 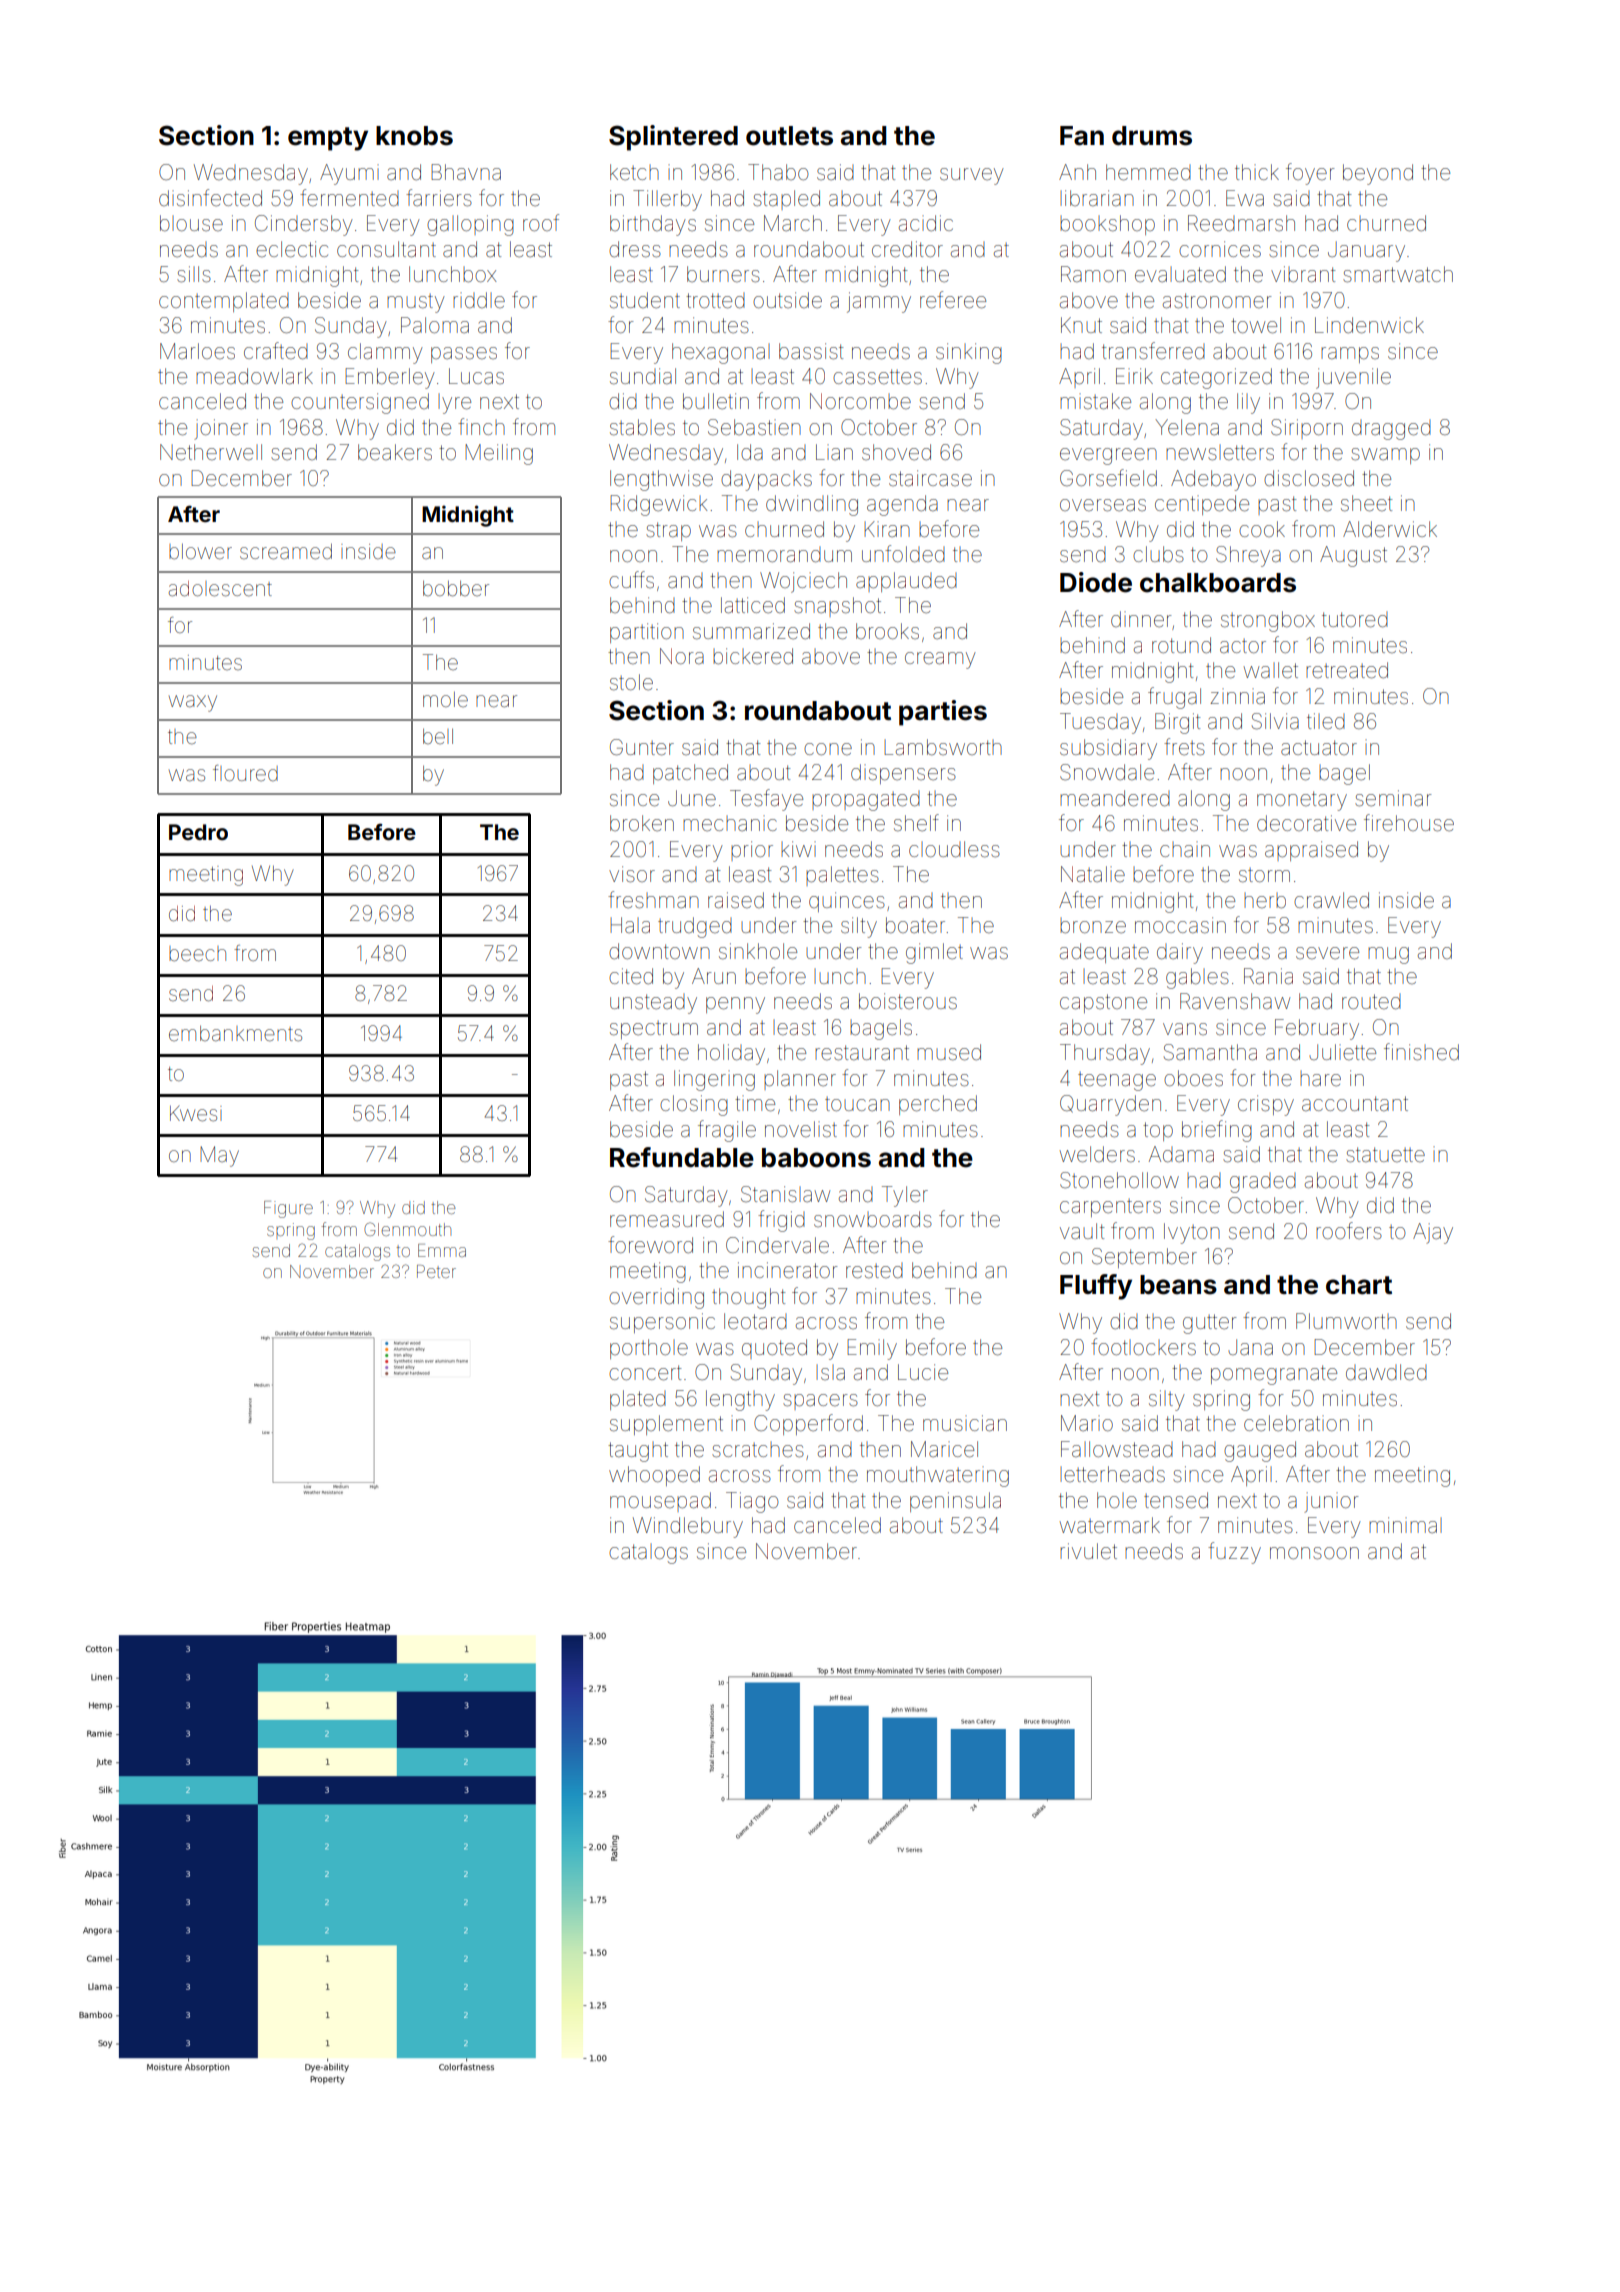 What do you see at coordinates (877, 377) in the image?
I see `cassettes` at bounding box center [877, 377].
